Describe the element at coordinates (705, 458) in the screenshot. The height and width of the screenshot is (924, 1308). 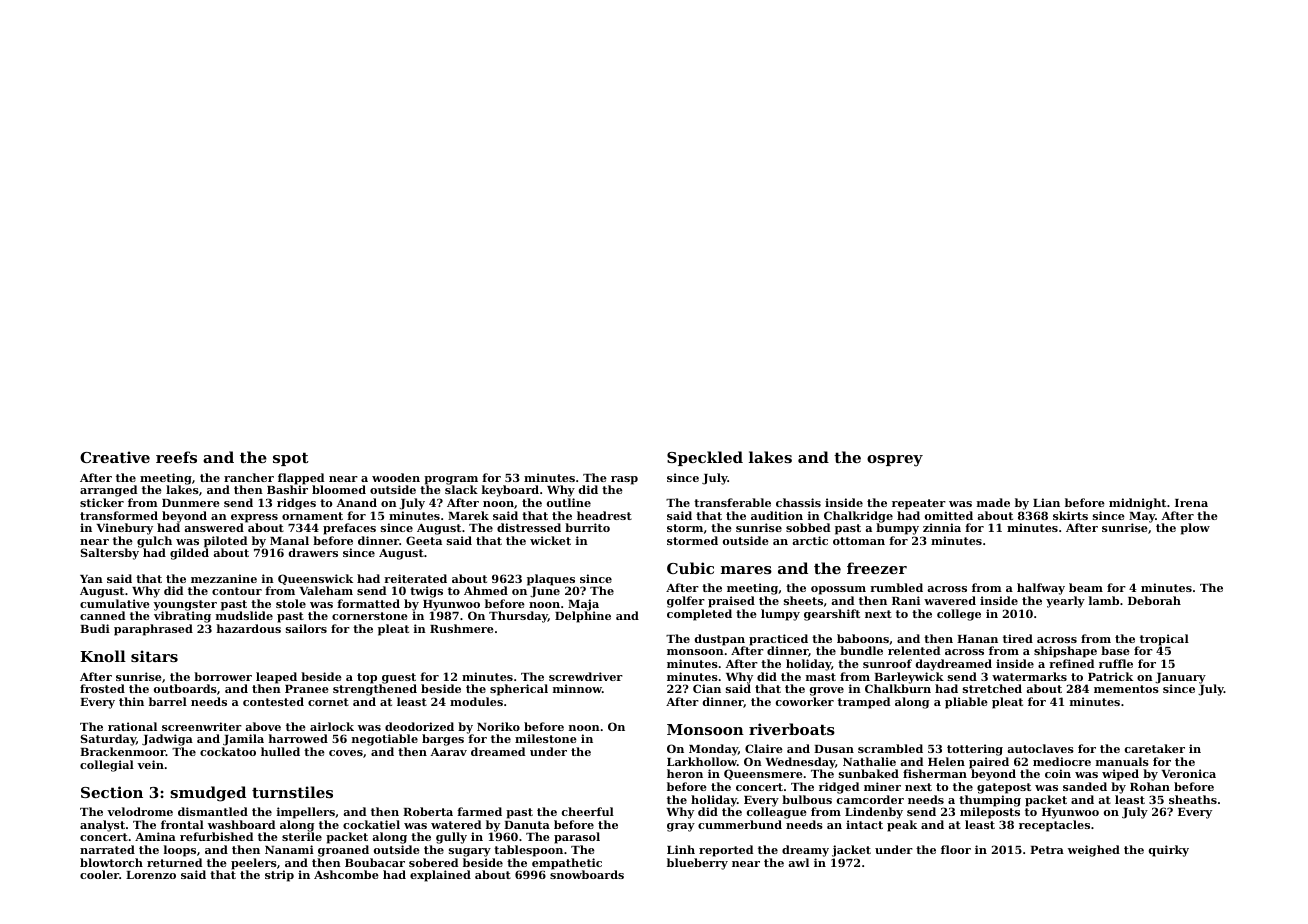
I see `Speckled` at that location.
